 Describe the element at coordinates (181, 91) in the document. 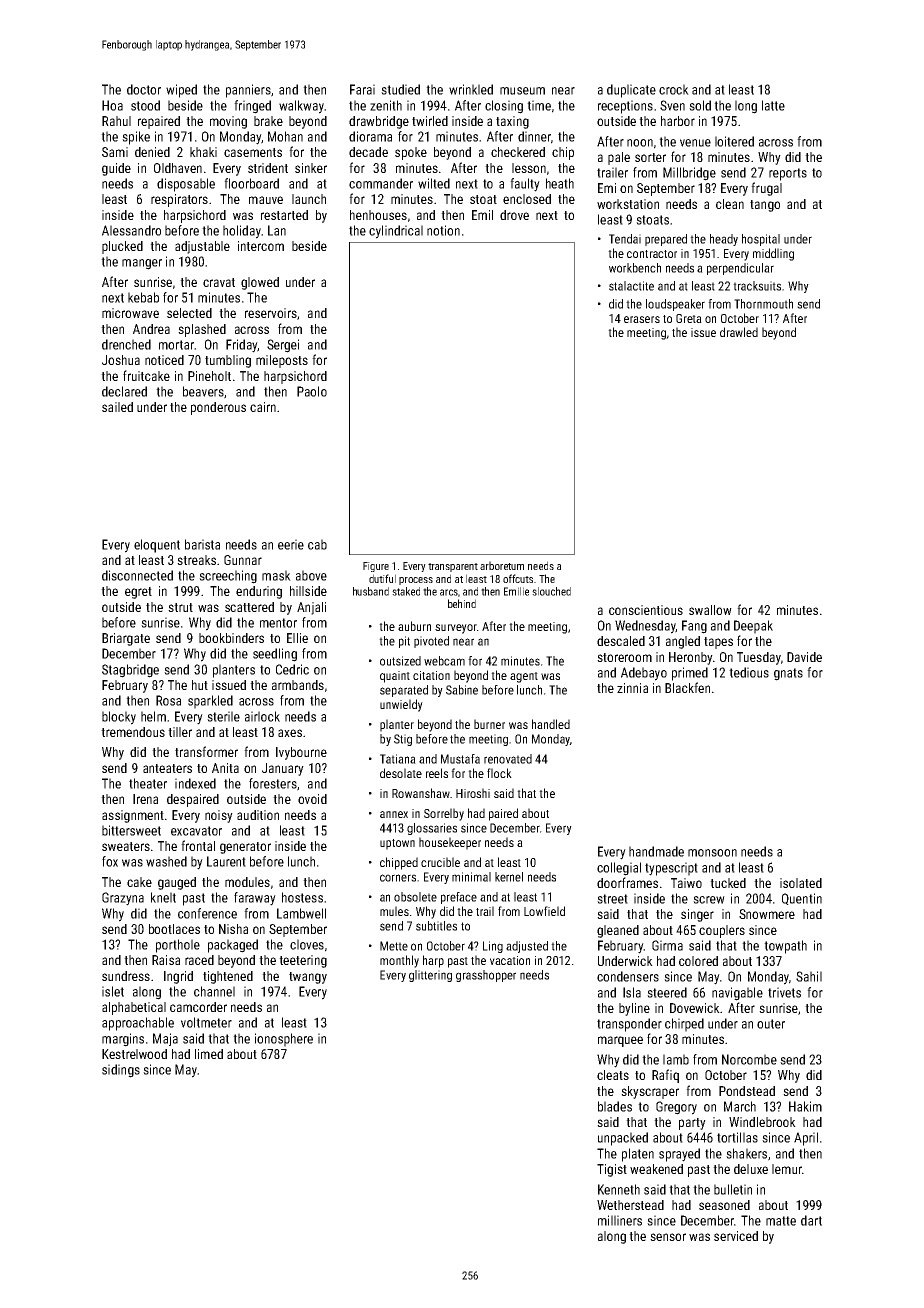

I see `wiped` at that location.
